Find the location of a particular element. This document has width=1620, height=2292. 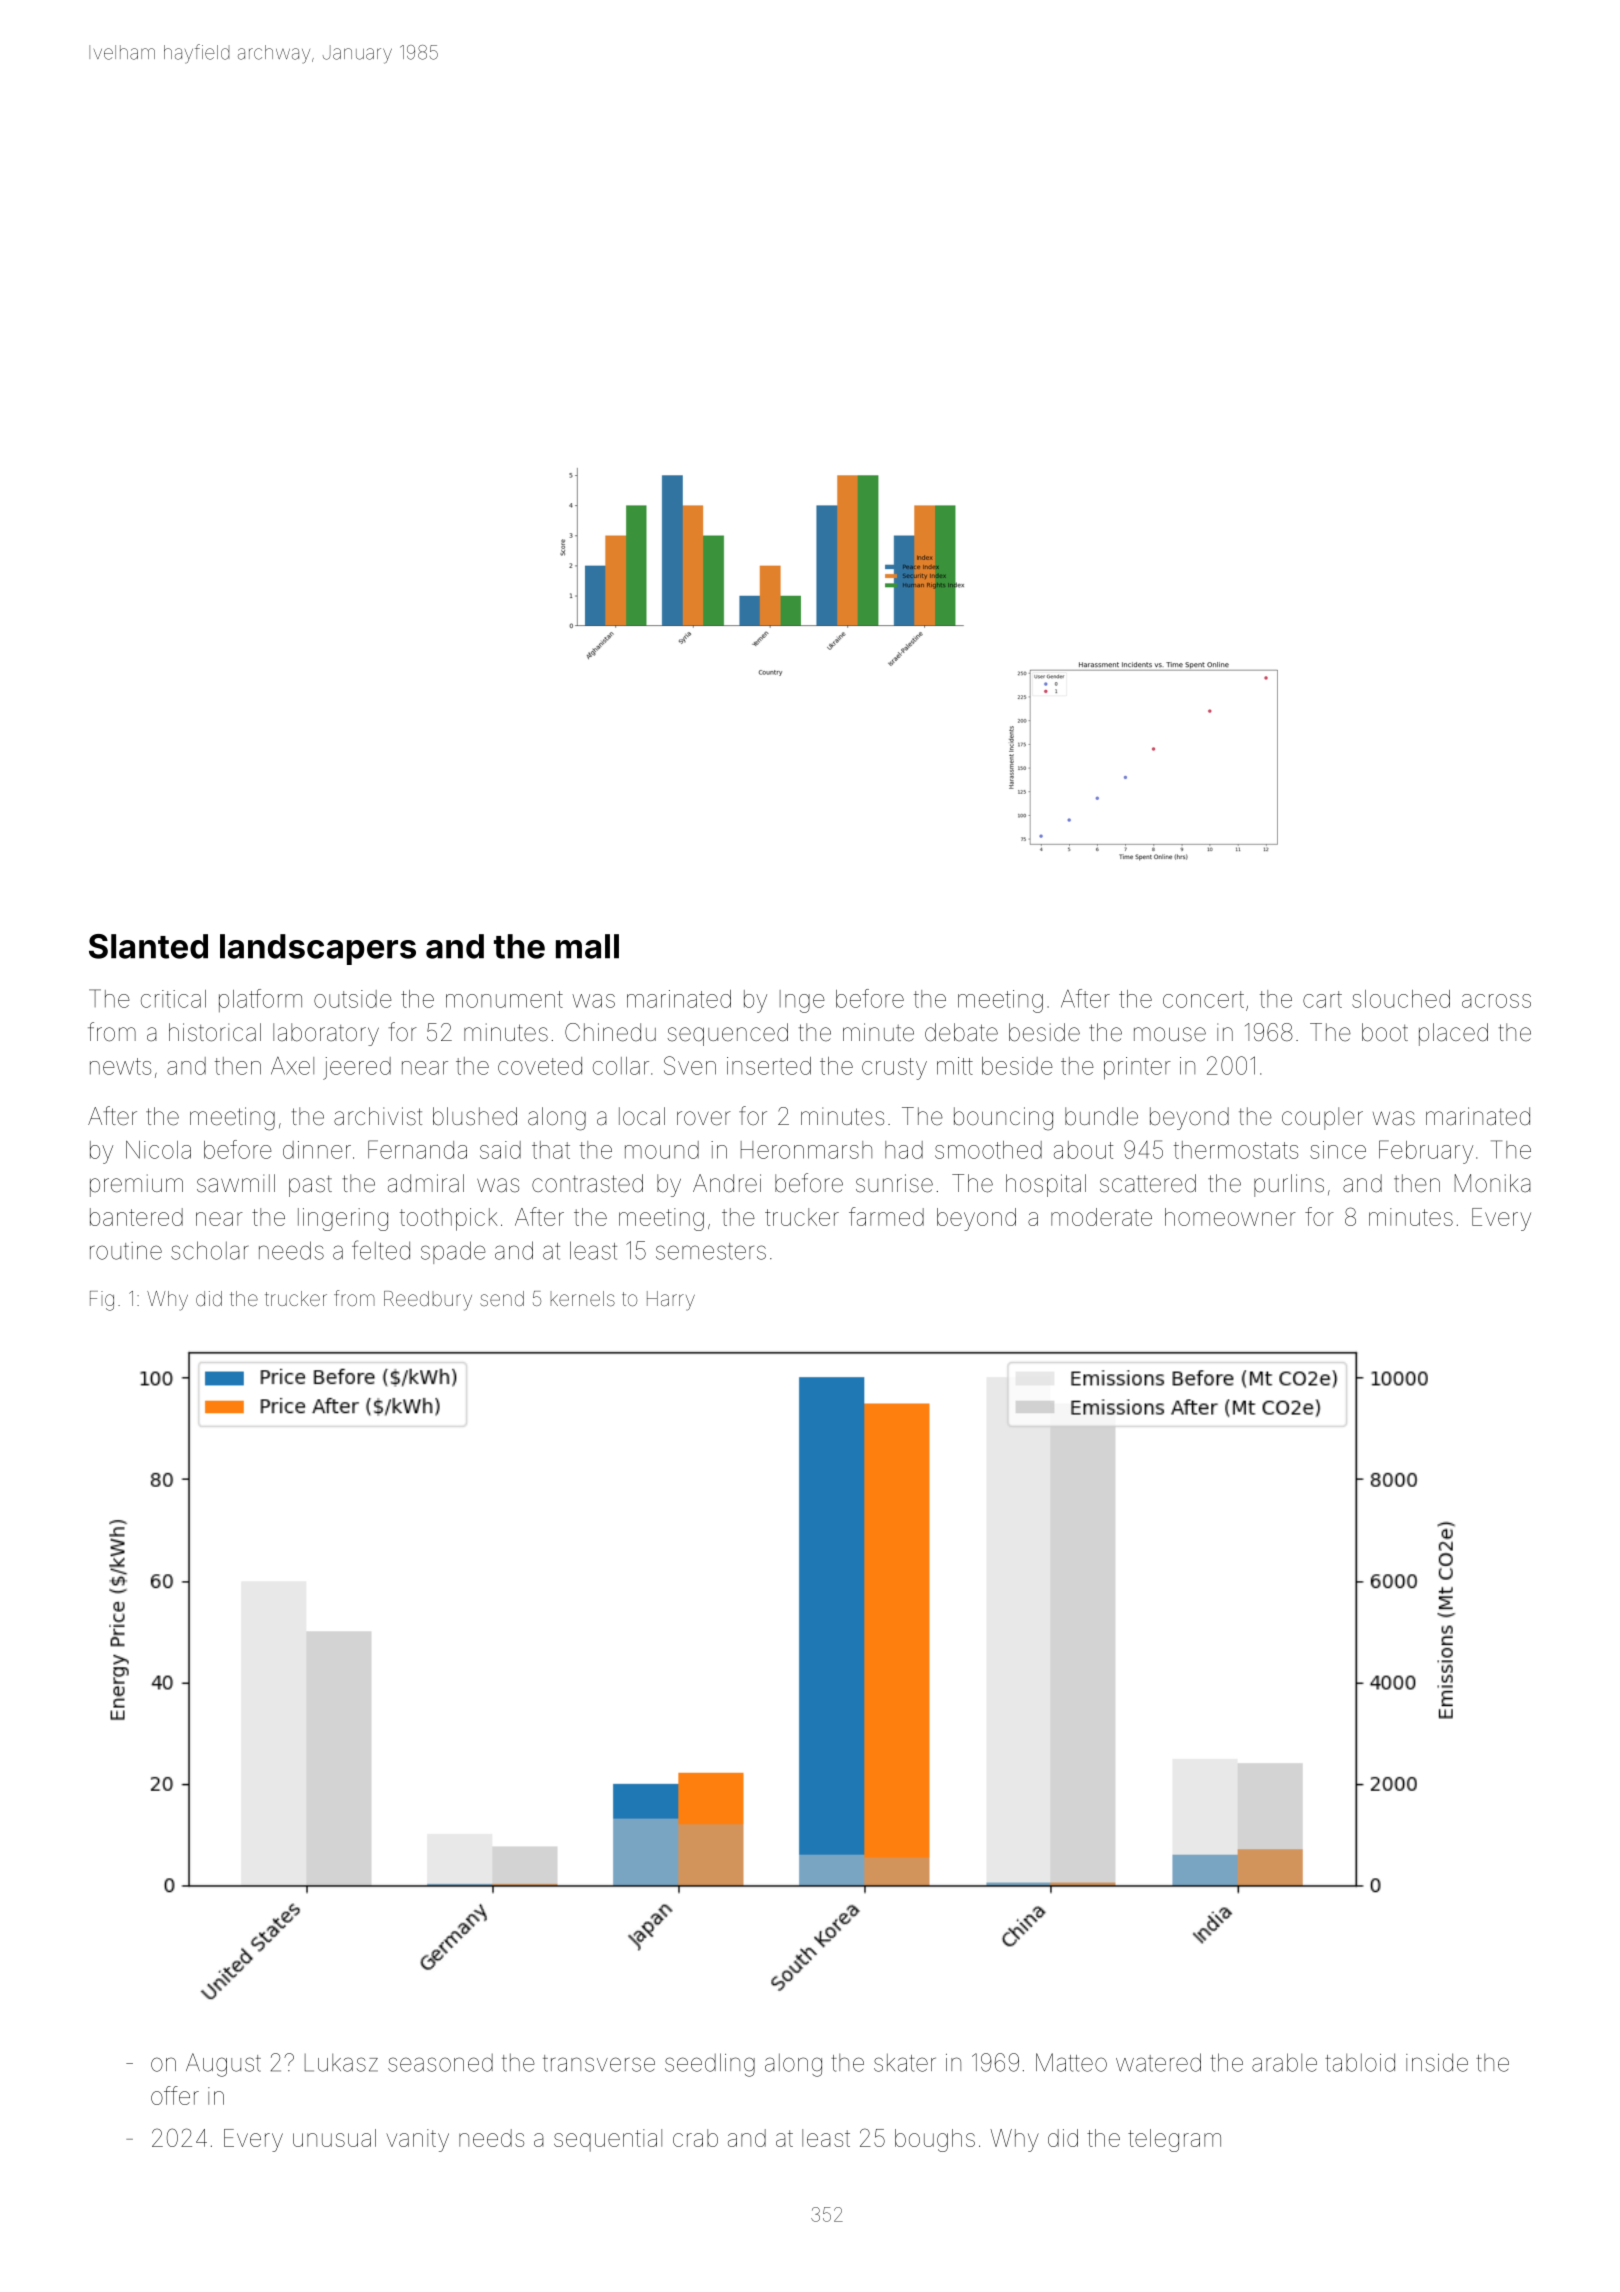

boot is located at coordinates (1385, 1032).
